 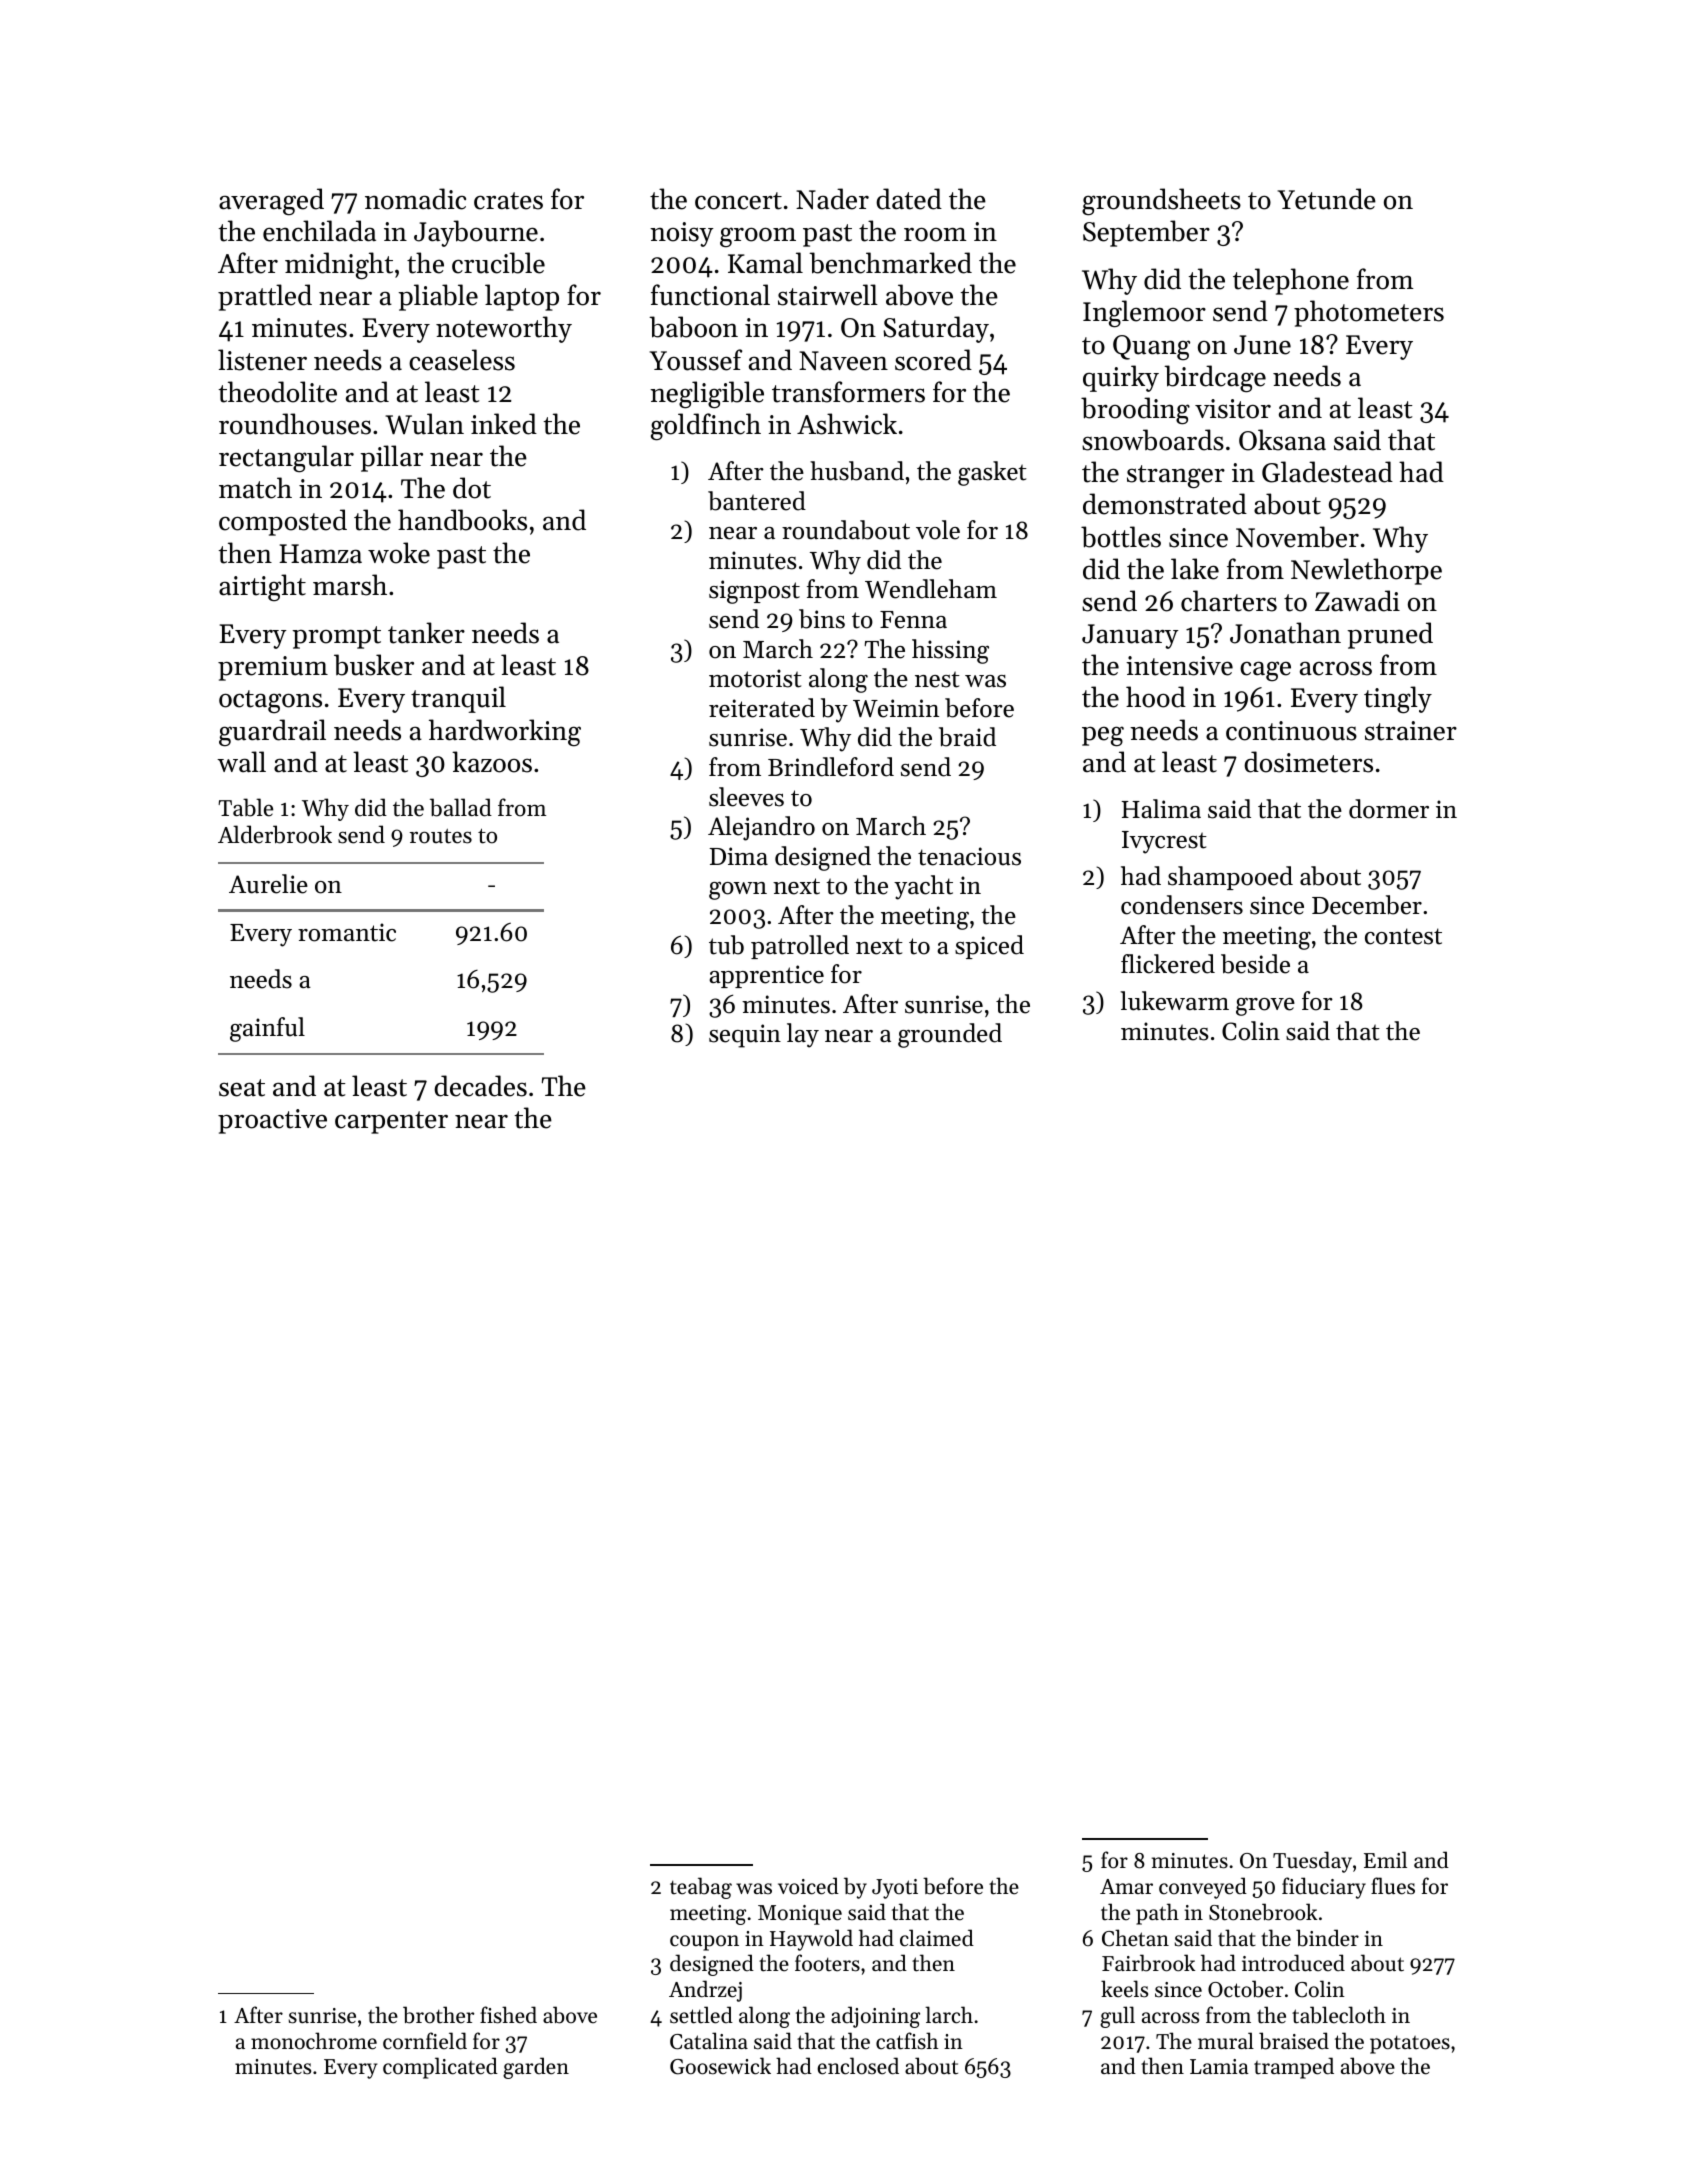 What do you see at coordinates (745, 1036) in the screenshot?
I see `sequin` at bounding box center [745, 1036].
